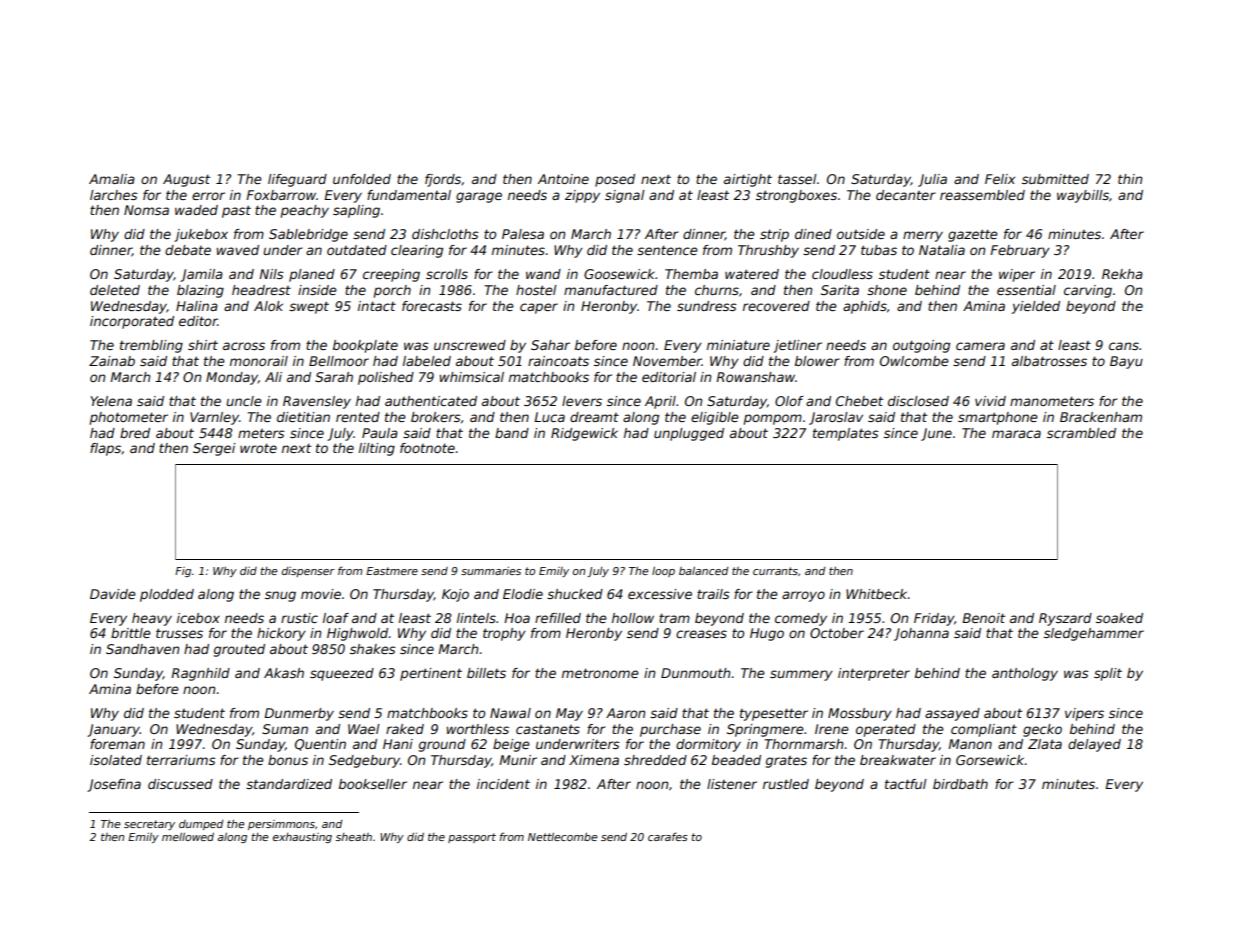  I want to click on peachy, so click(305, 211).
